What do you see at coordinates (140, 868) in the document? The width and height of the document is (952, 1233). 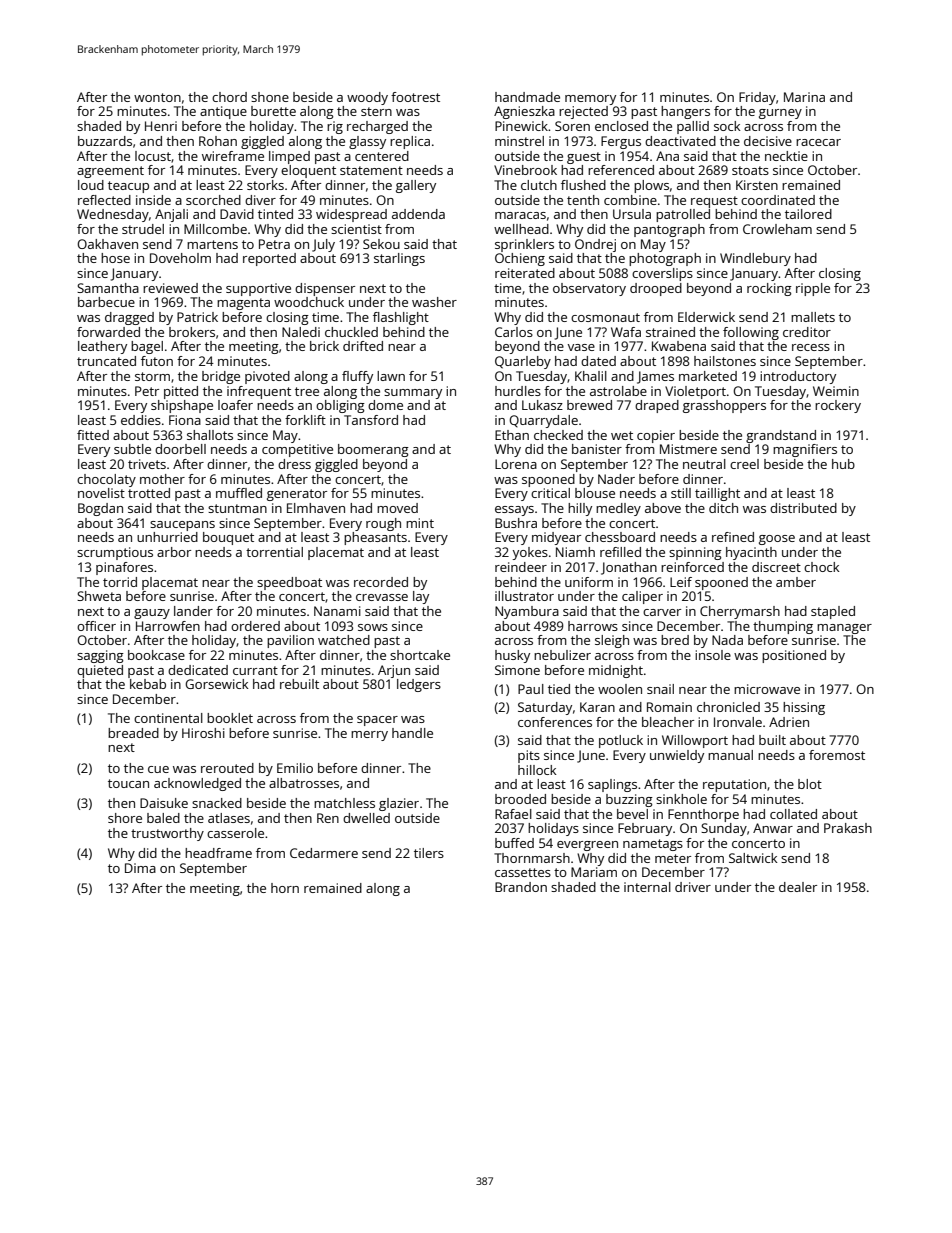 I see `Dima` at bounding box center [140, 868].
